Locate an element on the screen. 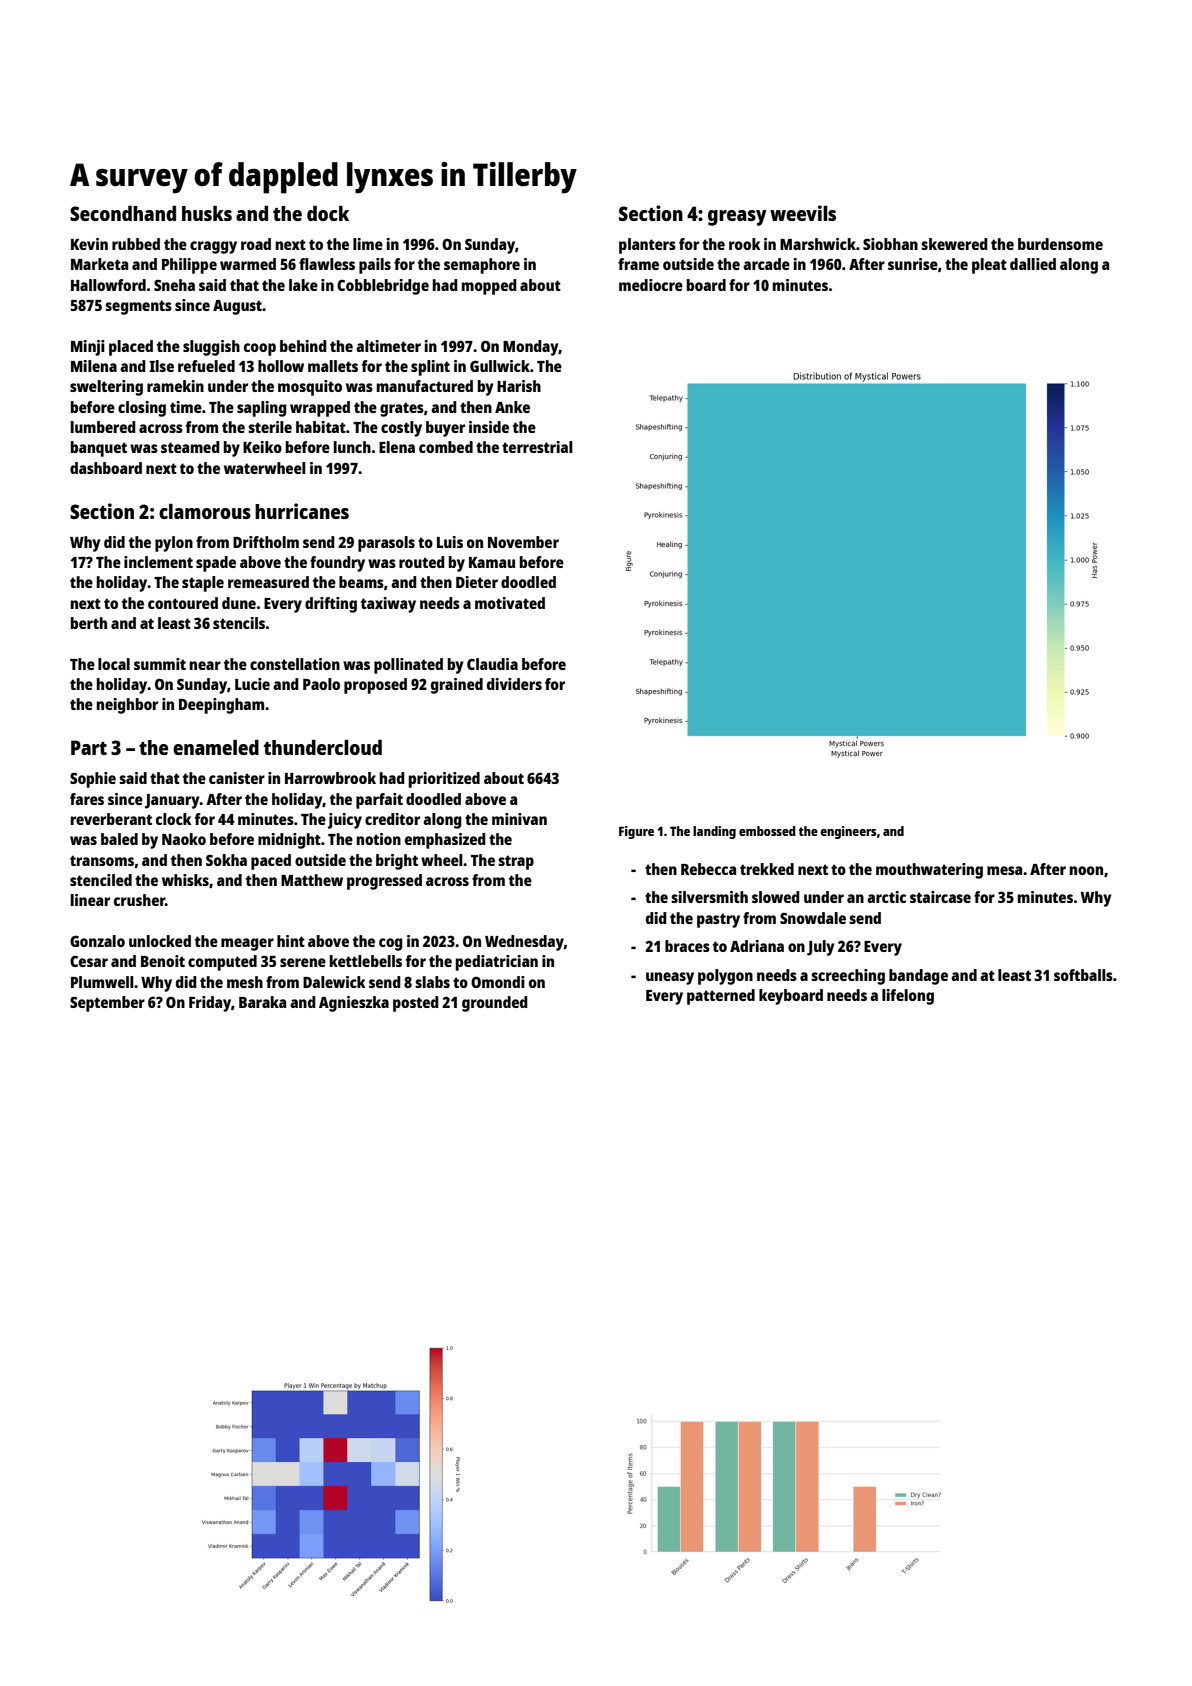 Image resolution: width=1192 pixels, height=1686 pixels. motivated is located at coordinates (510, 603).
